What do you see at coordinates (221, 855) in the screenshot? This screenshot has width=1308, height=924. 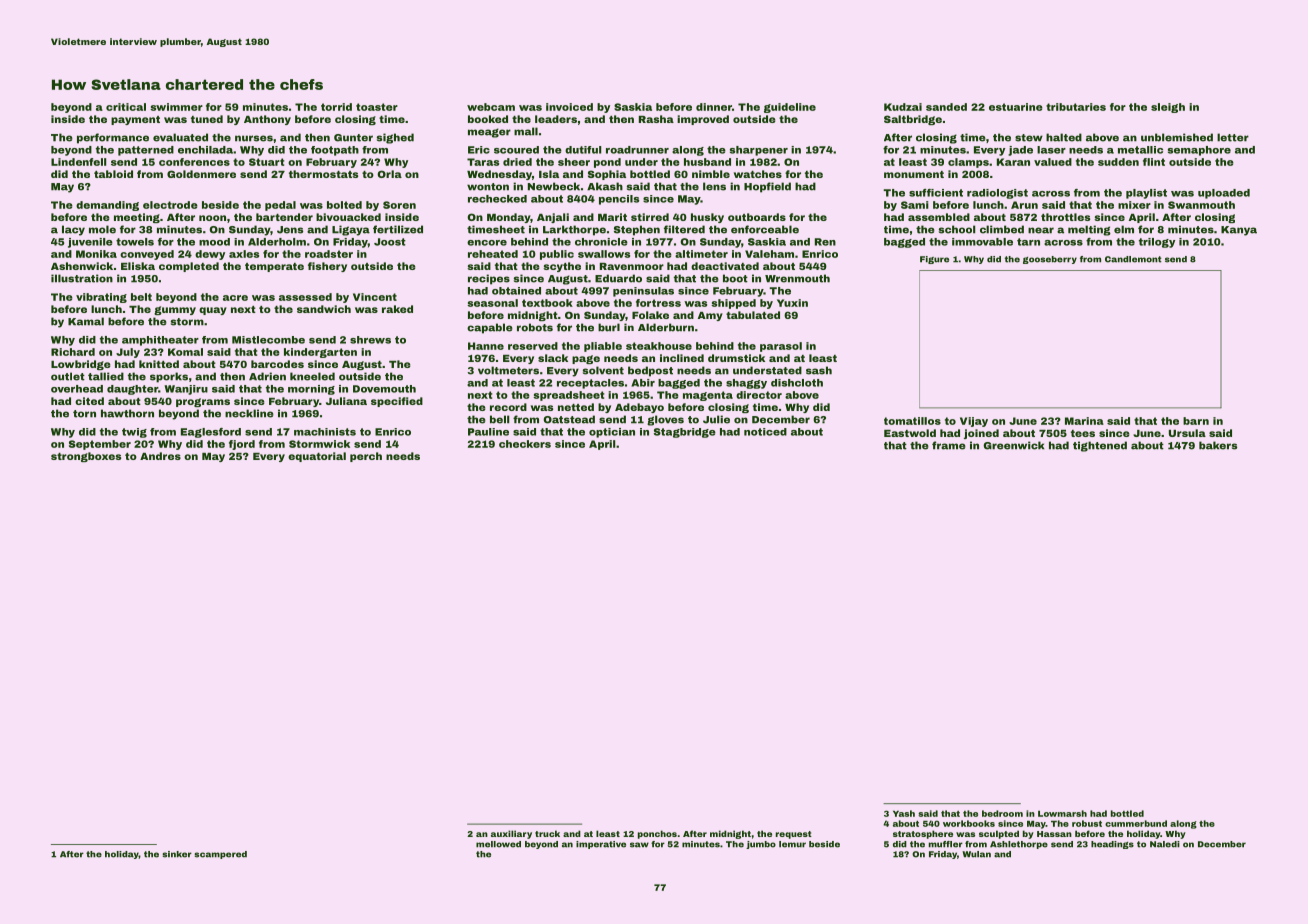 I see `scampered` at bounding box center [221, 855].
